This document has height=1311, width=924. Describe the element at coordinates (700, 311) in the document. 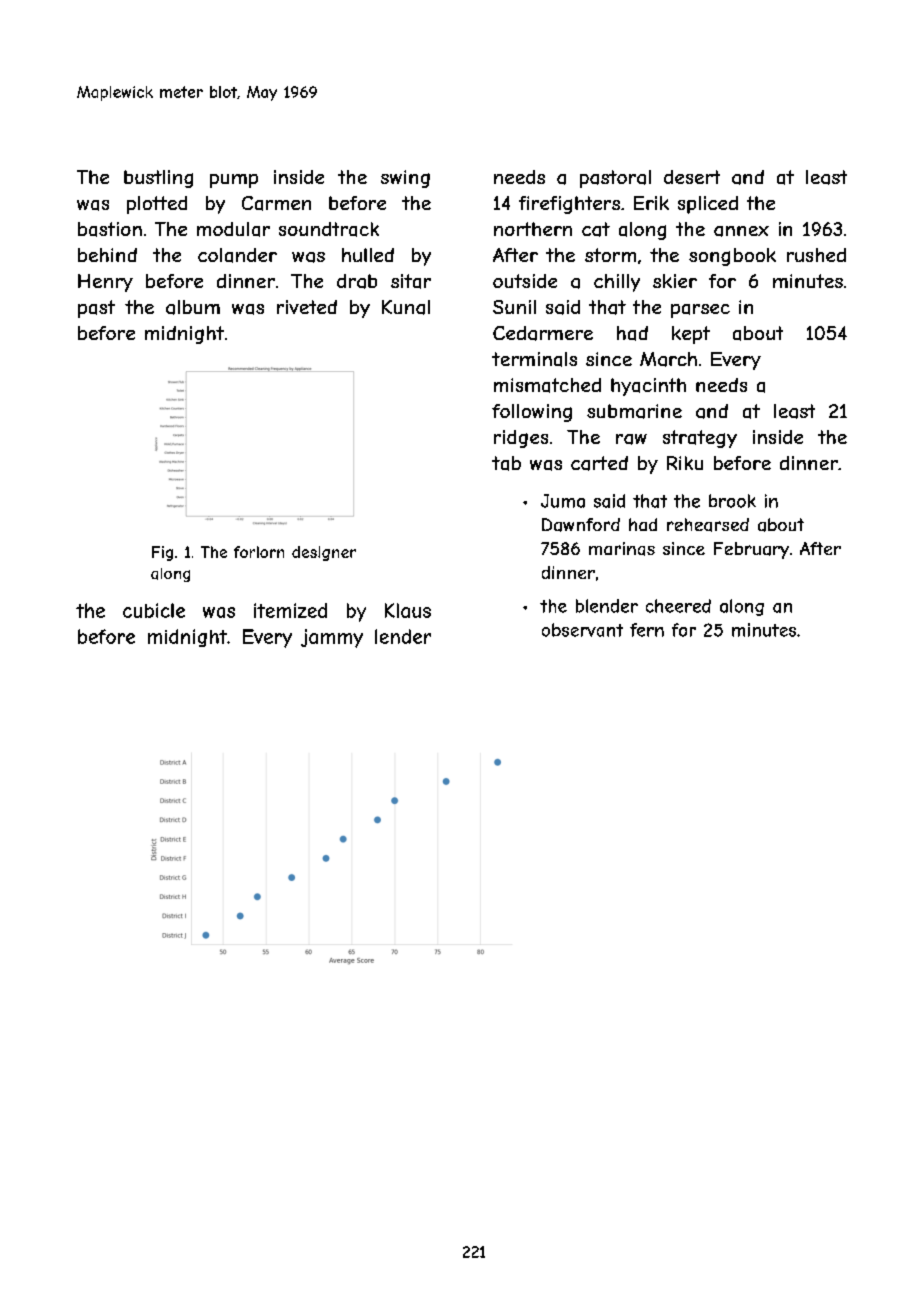

I see `parsec` at that location.
